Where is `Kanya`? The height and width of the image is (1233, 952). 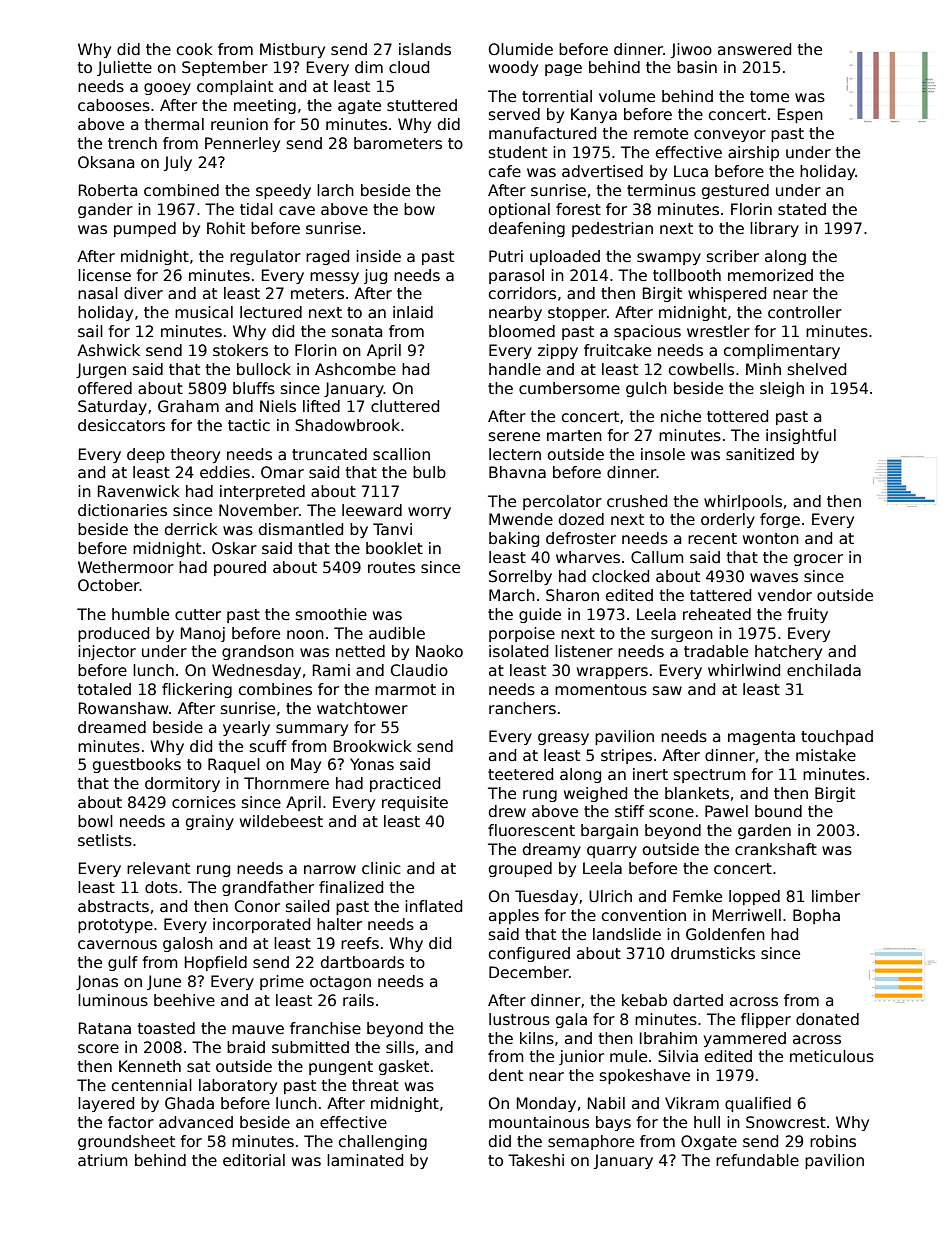 Kanya is located at coordinates (594, 115).
